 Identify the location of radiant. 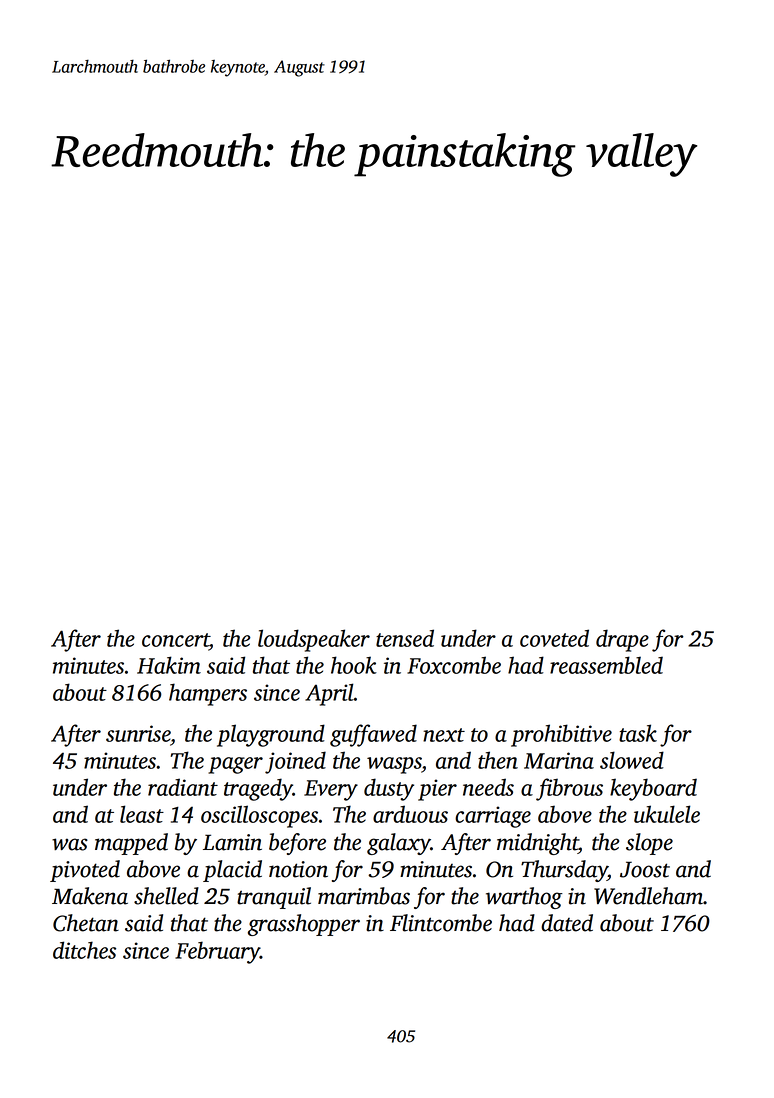
(183, 787).
